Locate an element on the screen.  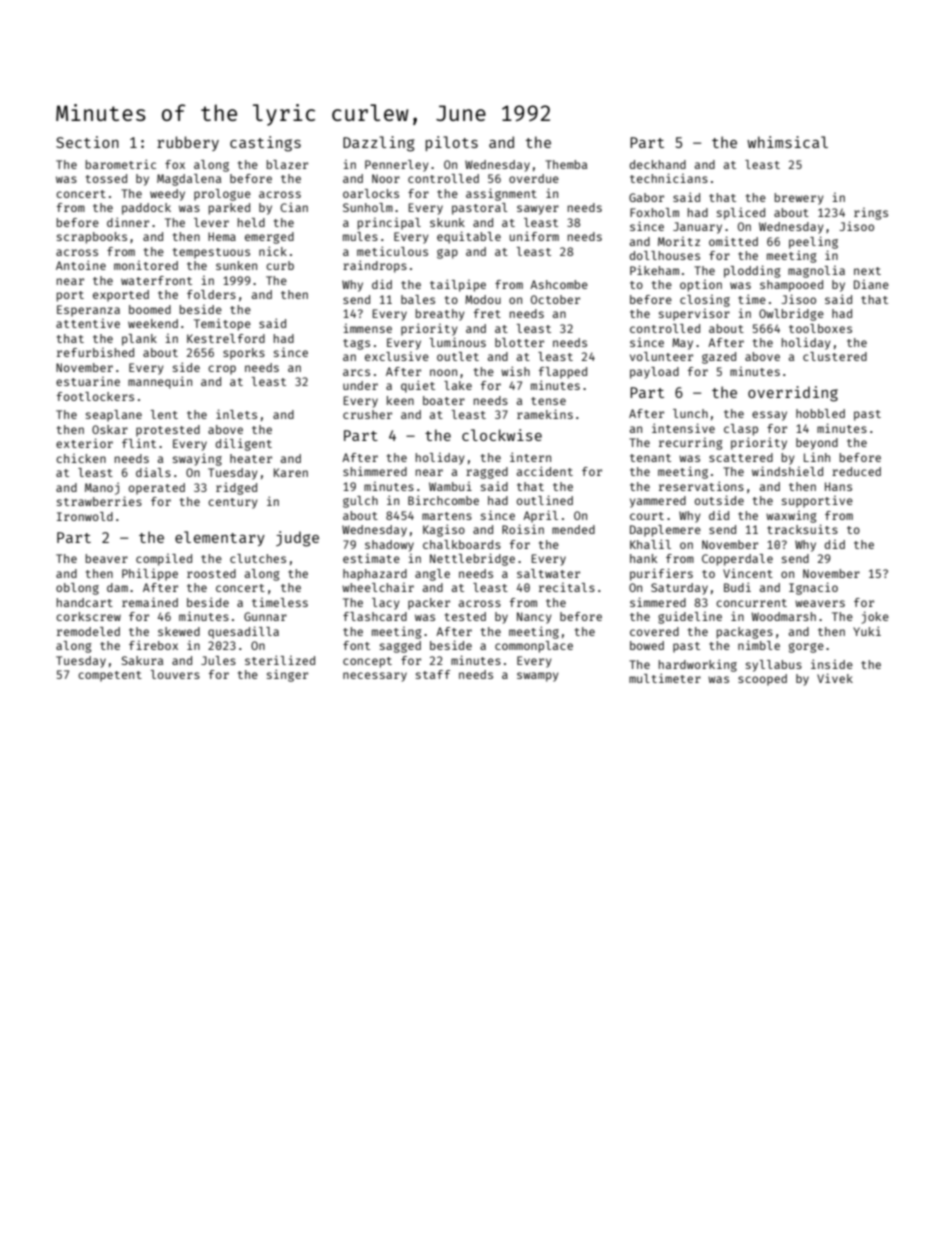
operated is located at coordinates (157, 489).
